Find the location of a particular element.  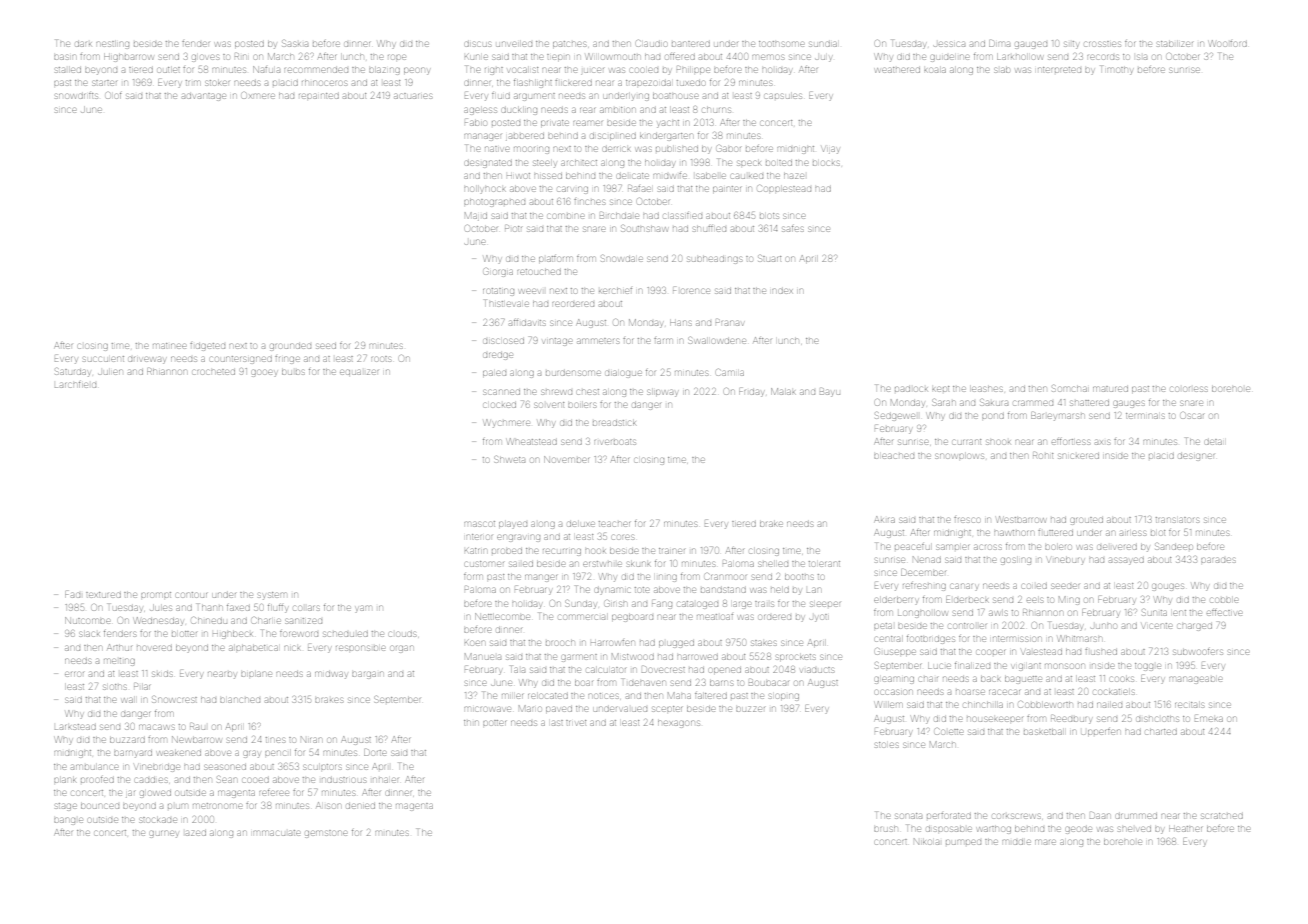

Heather is located at coordinates (1185, 829).
